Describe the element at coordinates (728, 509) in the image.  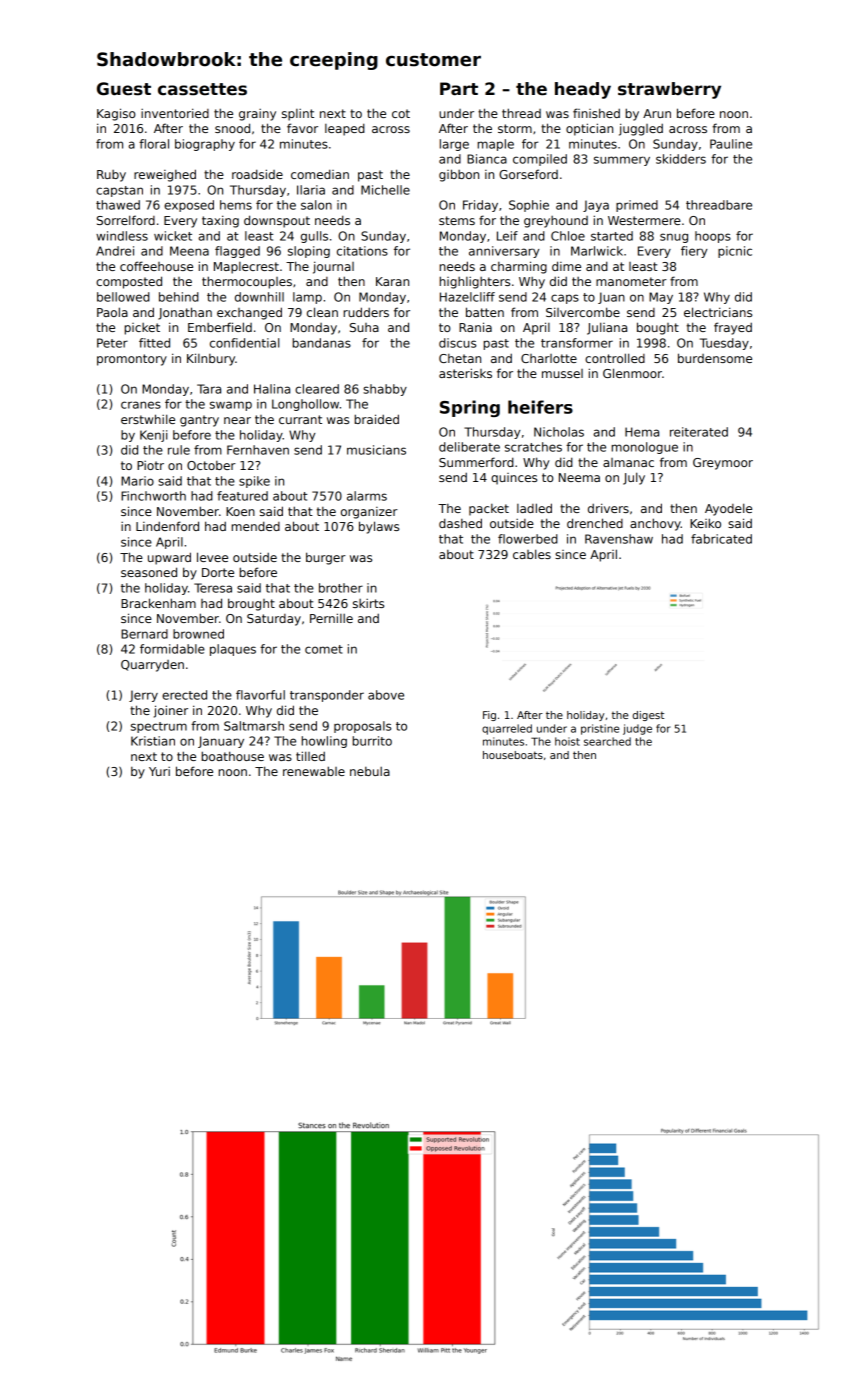
I see `Ayodele` at that location.
